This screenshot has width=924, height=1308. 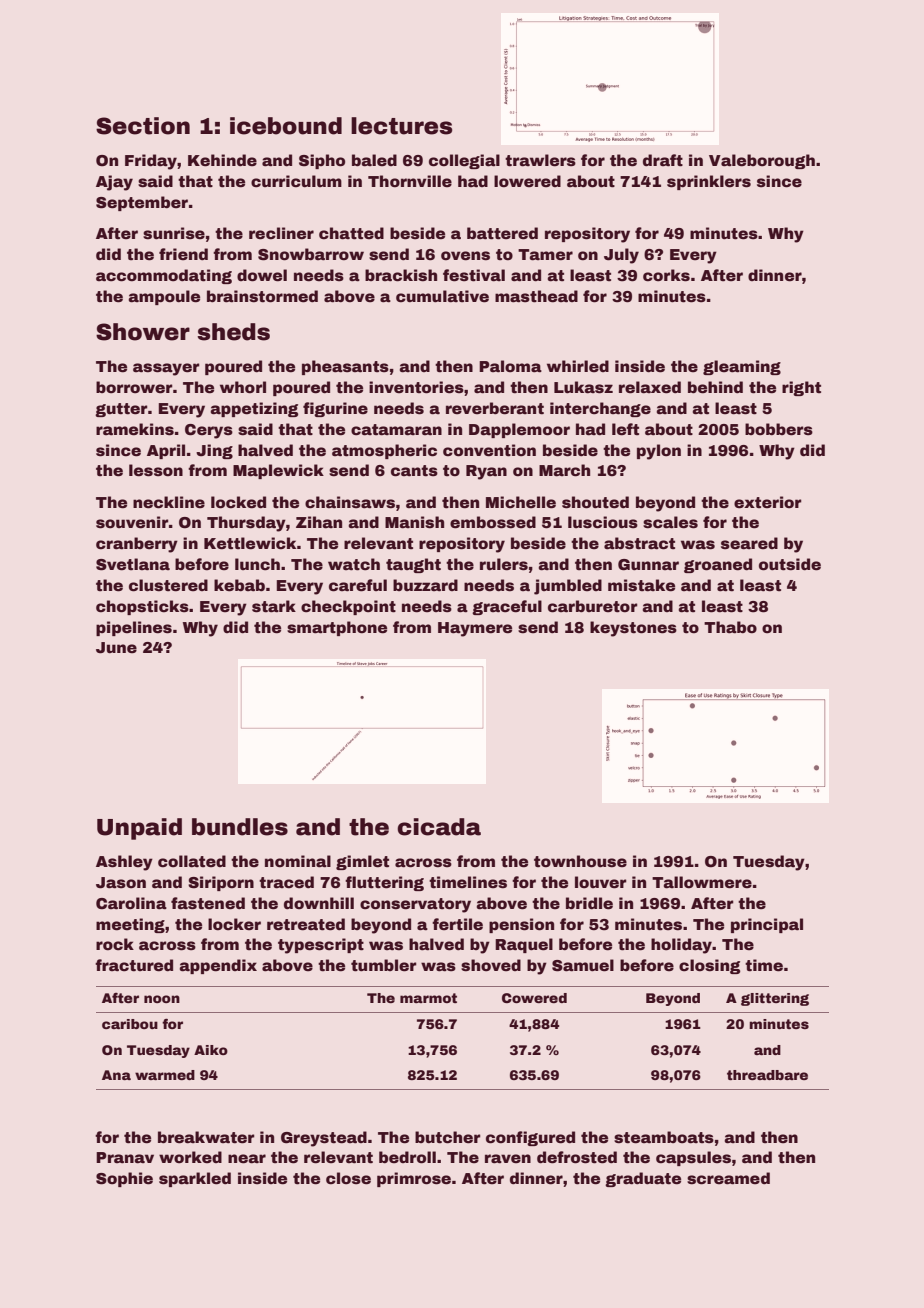 I want to click on Pranav, so click(x=125, y=1158).
